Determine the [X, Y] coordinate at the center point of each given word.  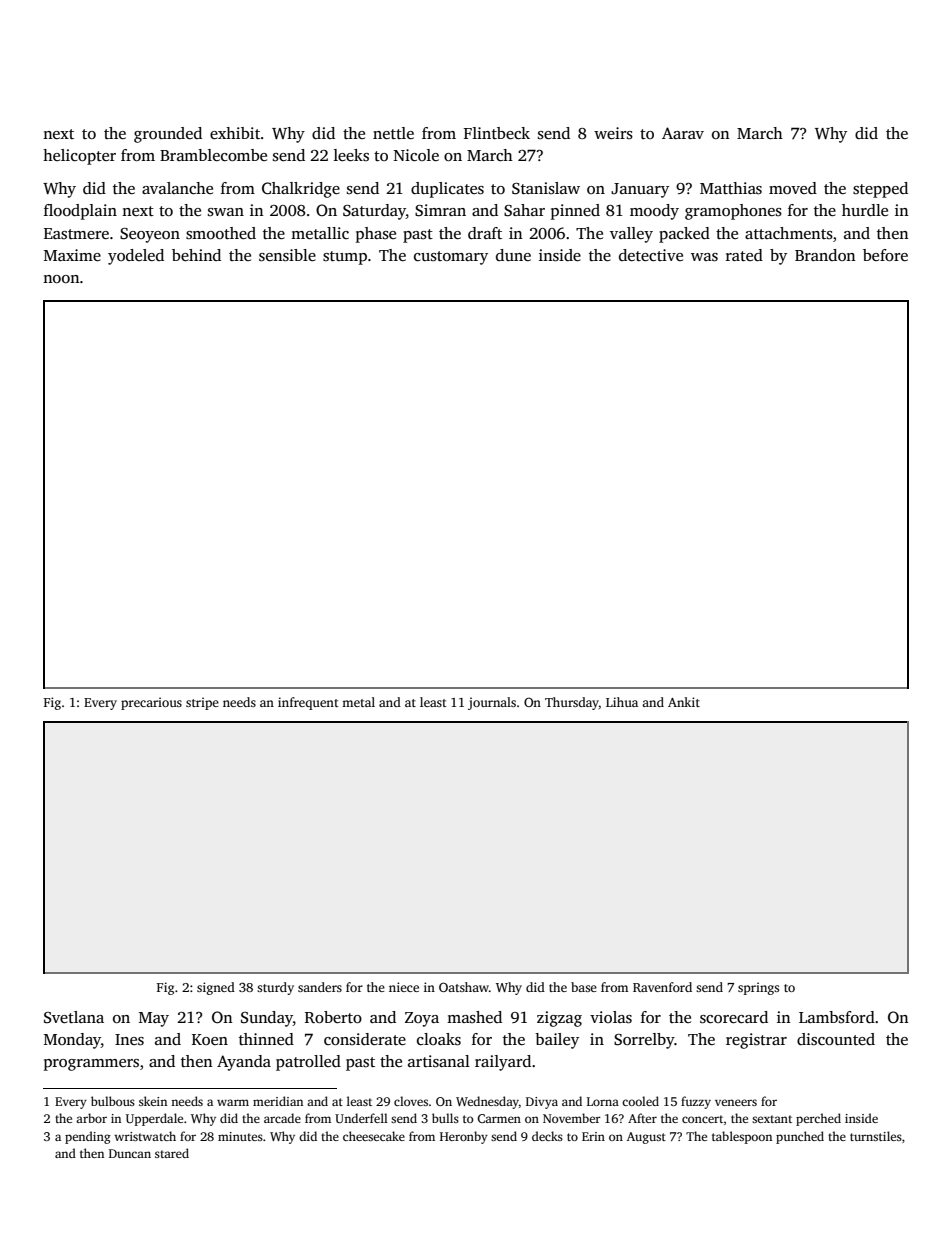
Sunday [267, 1019]
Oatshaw [464, 987]
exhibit [235, 133]
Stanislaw [546, 188]
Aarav [683, 133]
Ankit [684, 702]
